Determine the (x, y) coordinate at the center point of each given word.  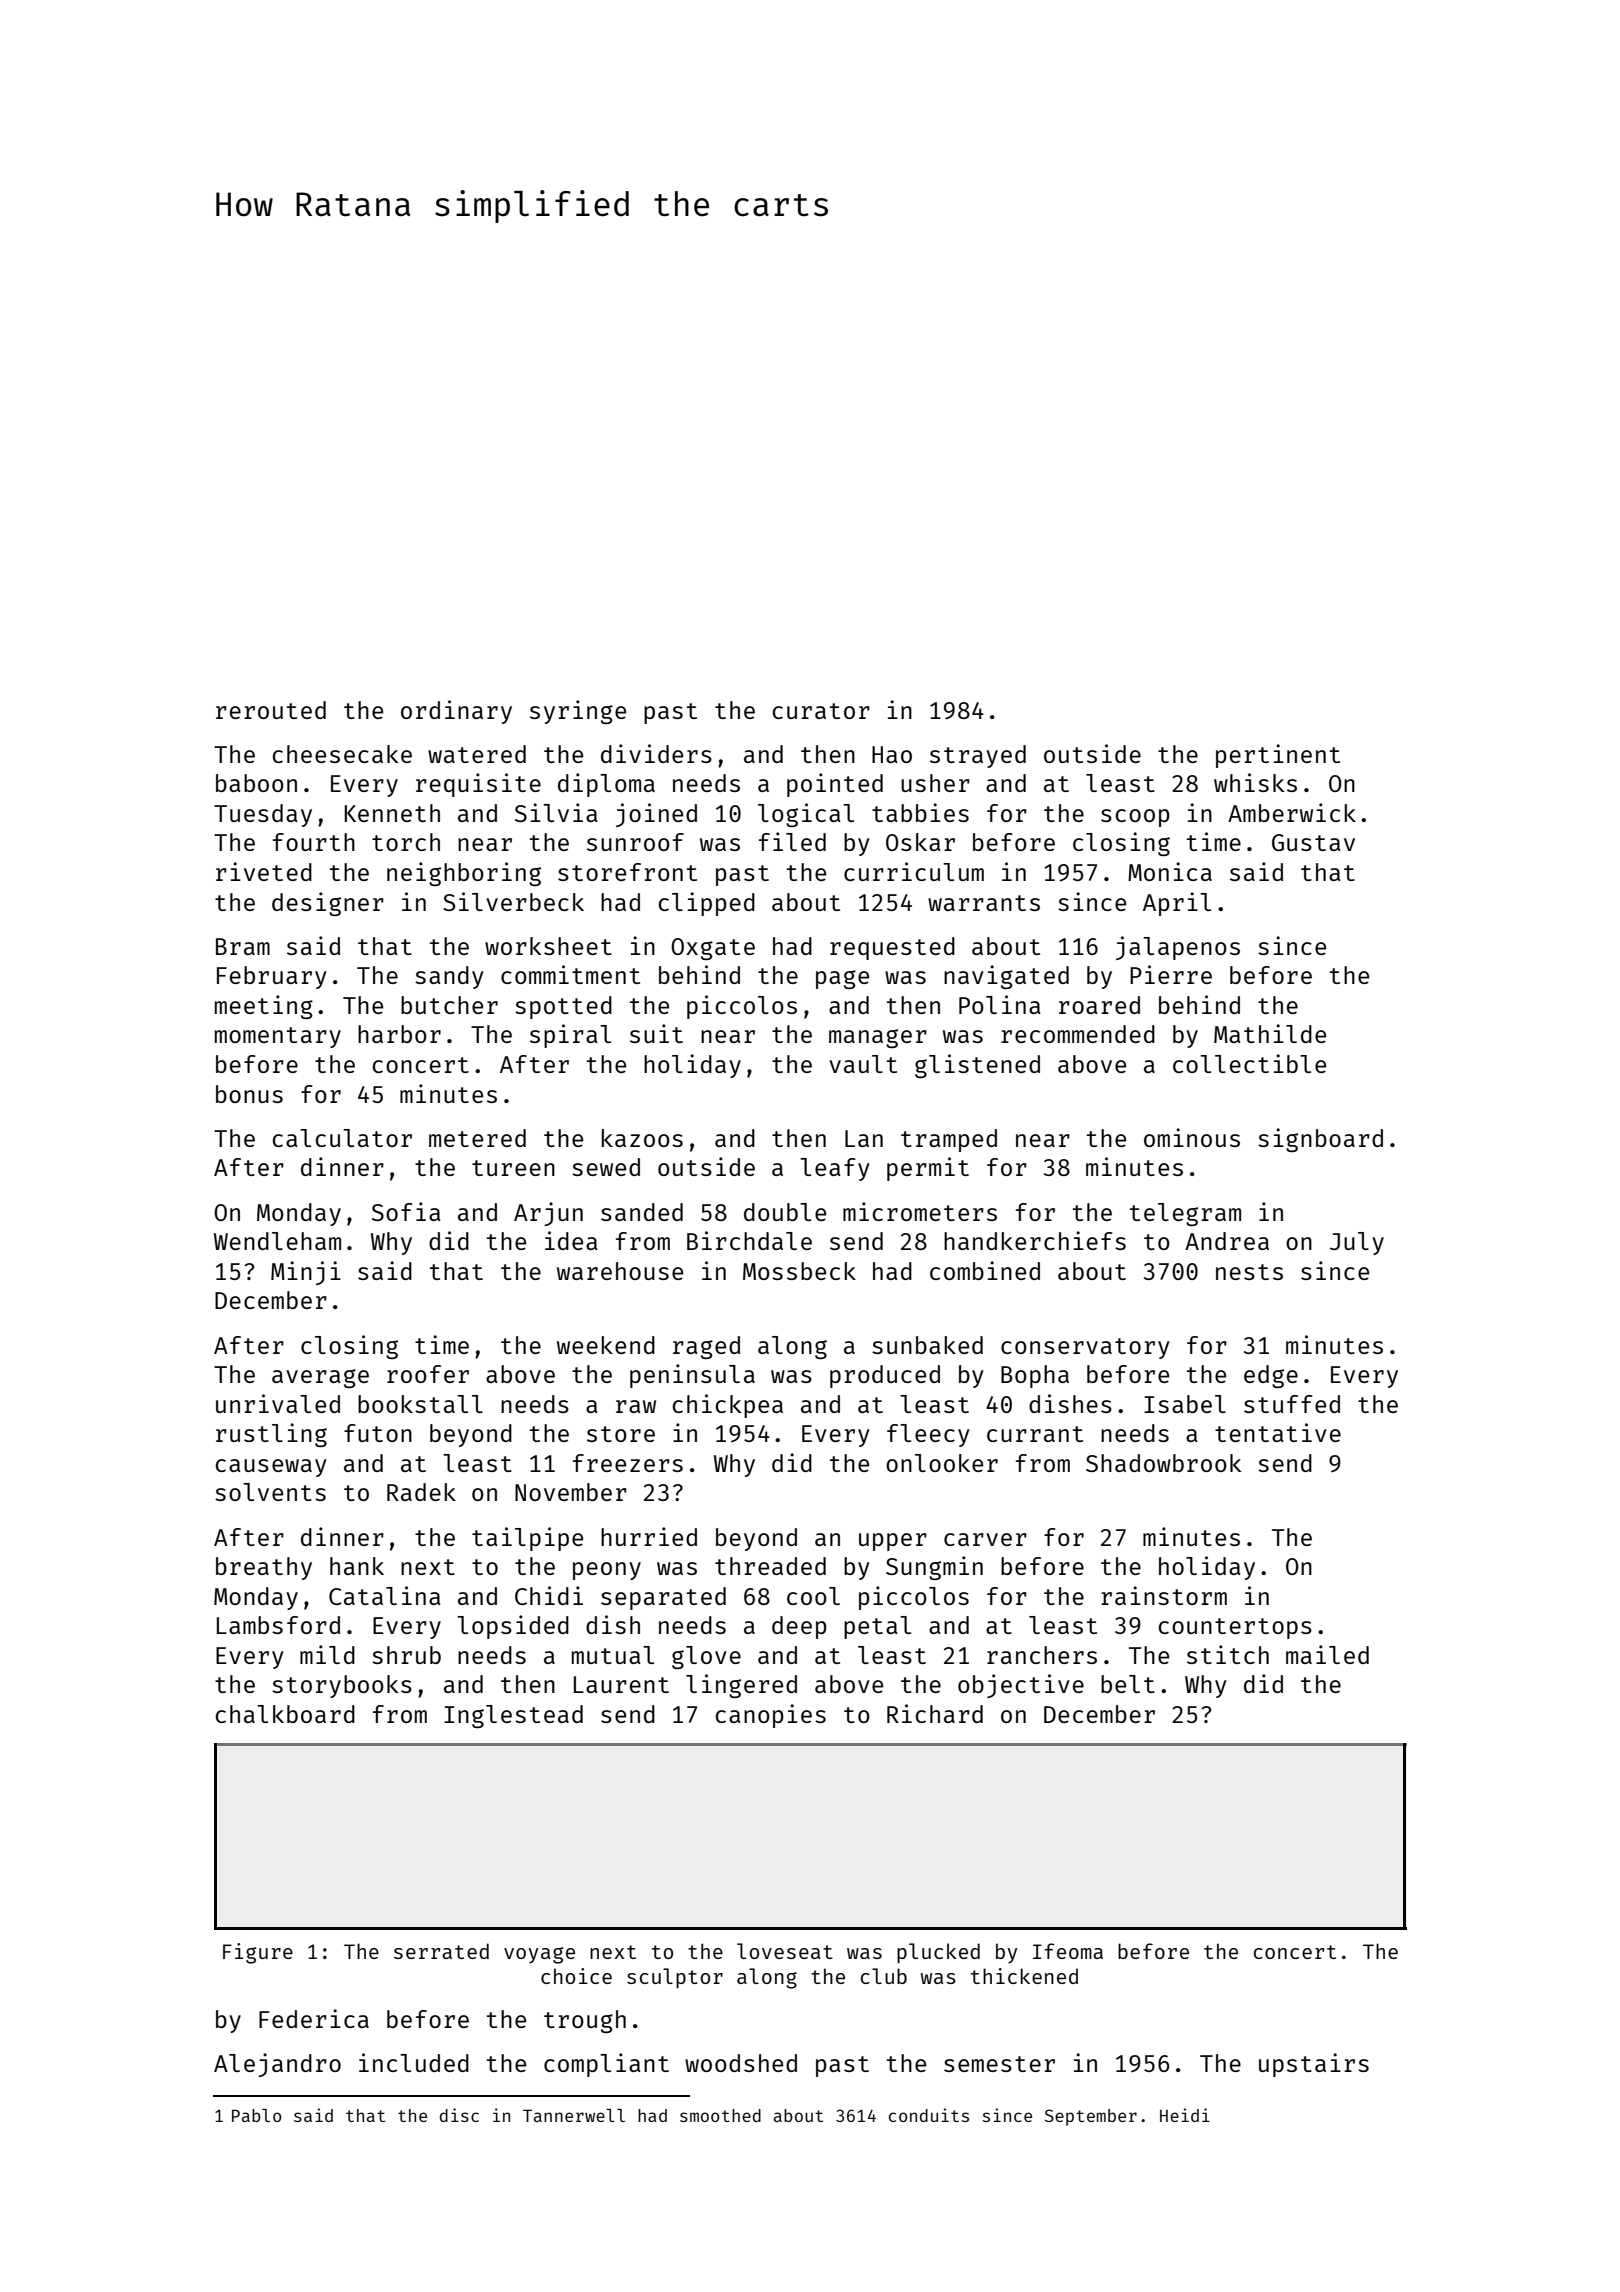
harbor (399, 1034)
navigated (1006, 977)
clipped (707, 904)
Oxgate (713, 949)
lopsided (513, 1627)
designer (328, 904)
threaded (770, 1566)
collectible (1249, 1063)
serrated (441, 1951)
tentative (1278, 1432)
